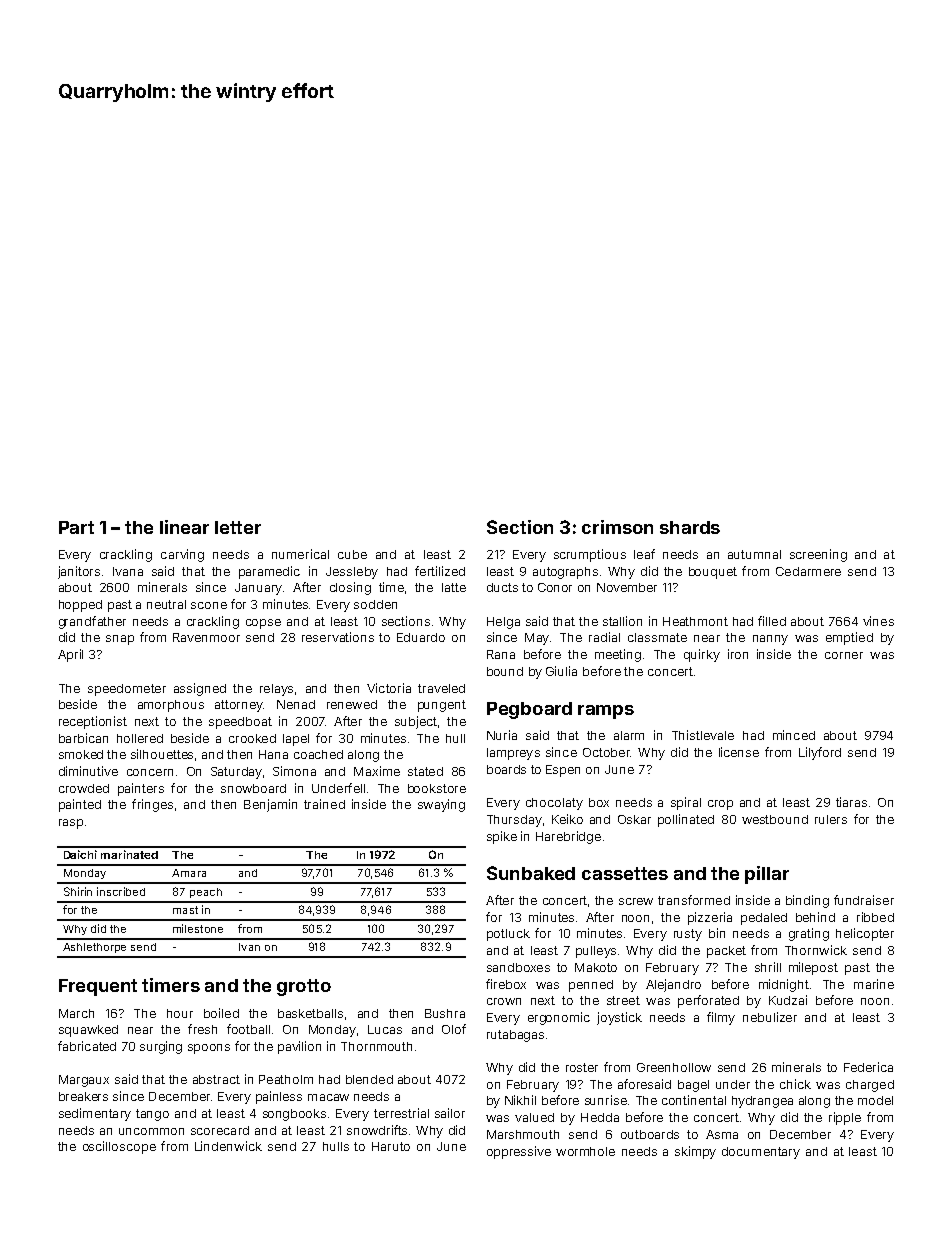 The image size is (952, 1233). Describe the element at coordinates (450, 1113) in the screenshot. I see `sailor` at that location.
